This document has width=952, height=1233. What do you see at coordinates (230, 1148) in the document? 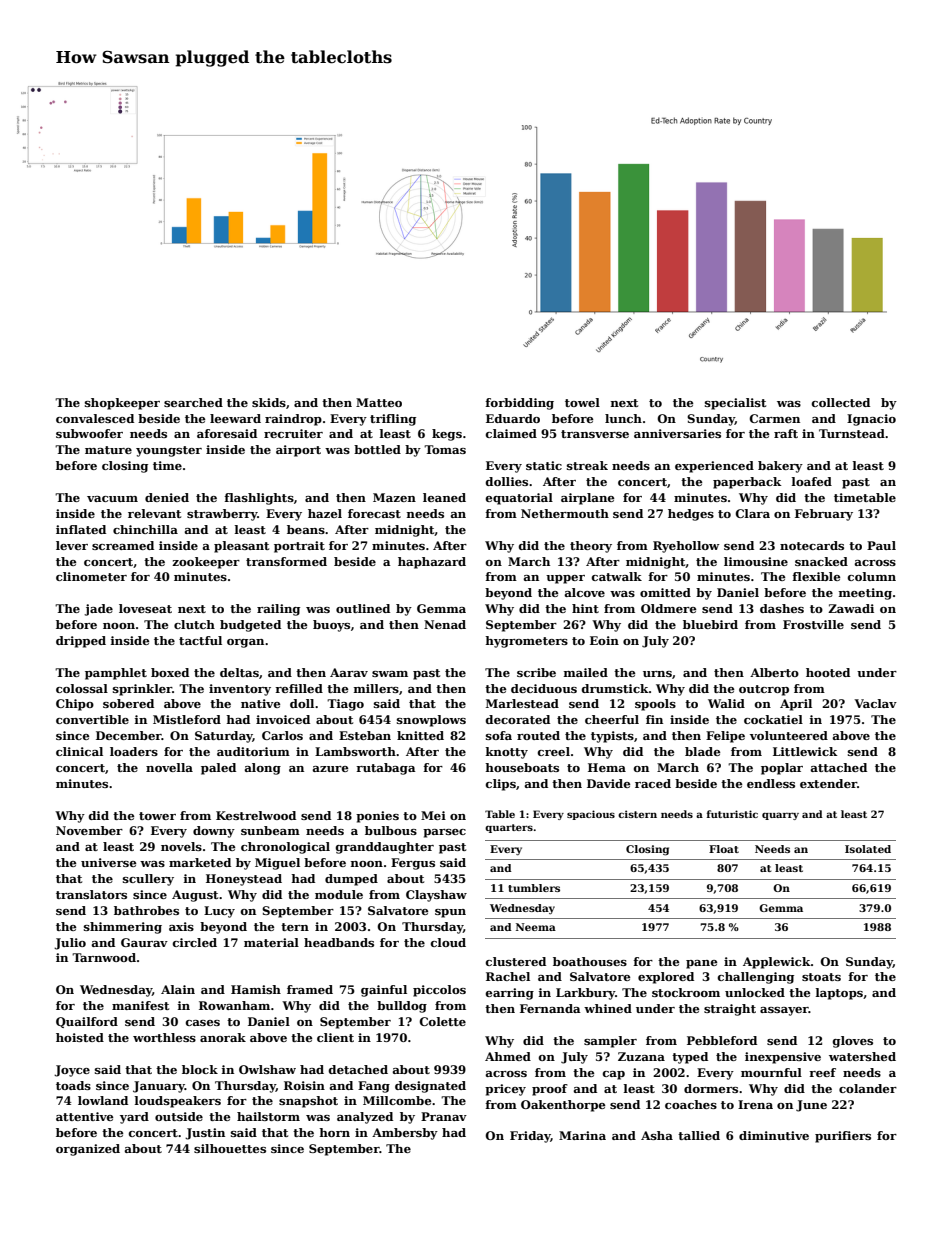
I see `silhouettes` at bounding box center [230, 1148].
